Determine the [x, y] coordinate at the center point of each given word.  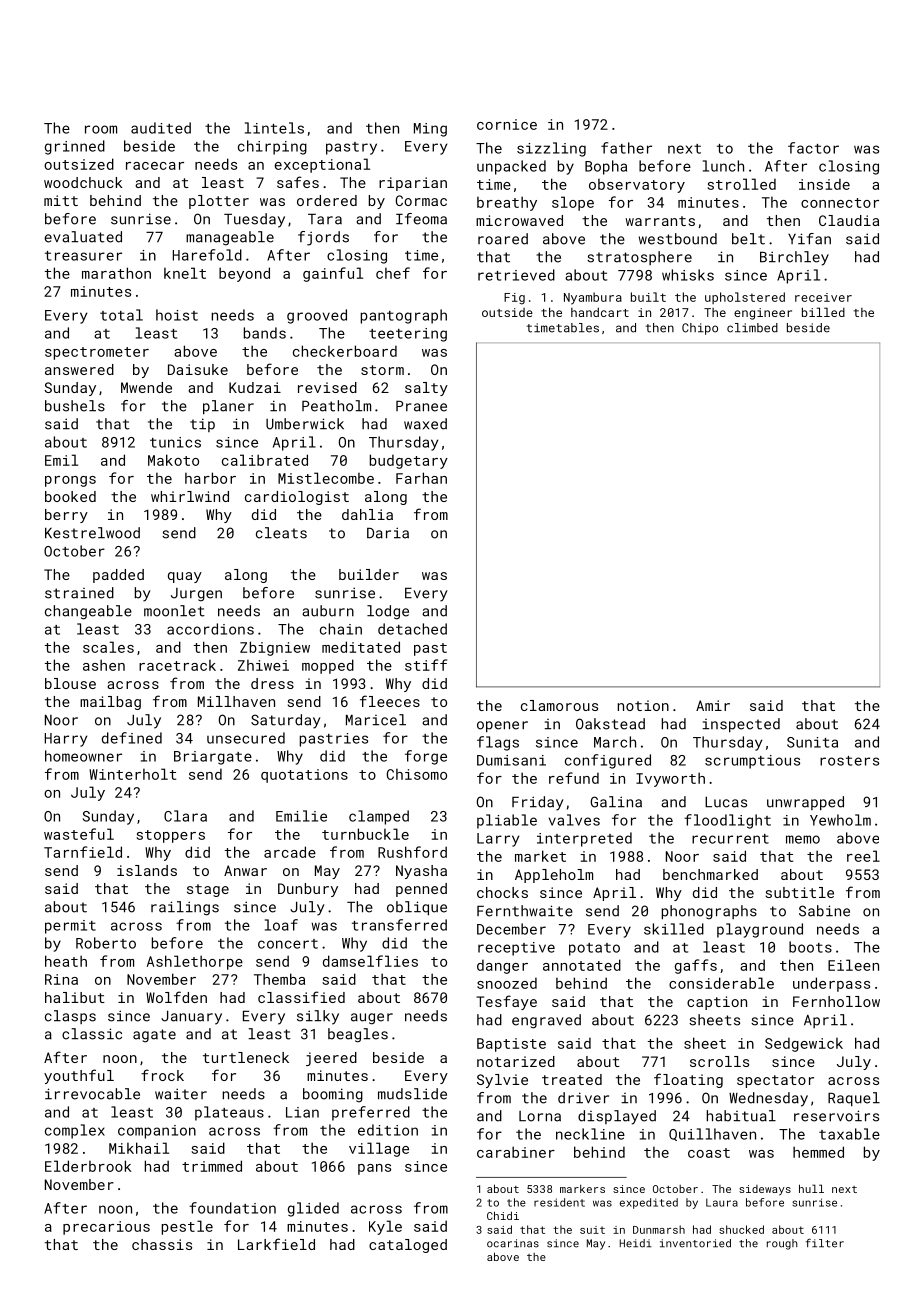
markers [582, 1189]
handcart [600, 312]
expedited [649, 1203]
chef [393, 273]
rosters [849, 761]
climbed [752, 328]
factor [813, 148]
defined [132, 738]
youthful [79, 1076]
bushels [75, 406]
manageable [230, 238]
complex [75, 1131]
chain [341, 629]
